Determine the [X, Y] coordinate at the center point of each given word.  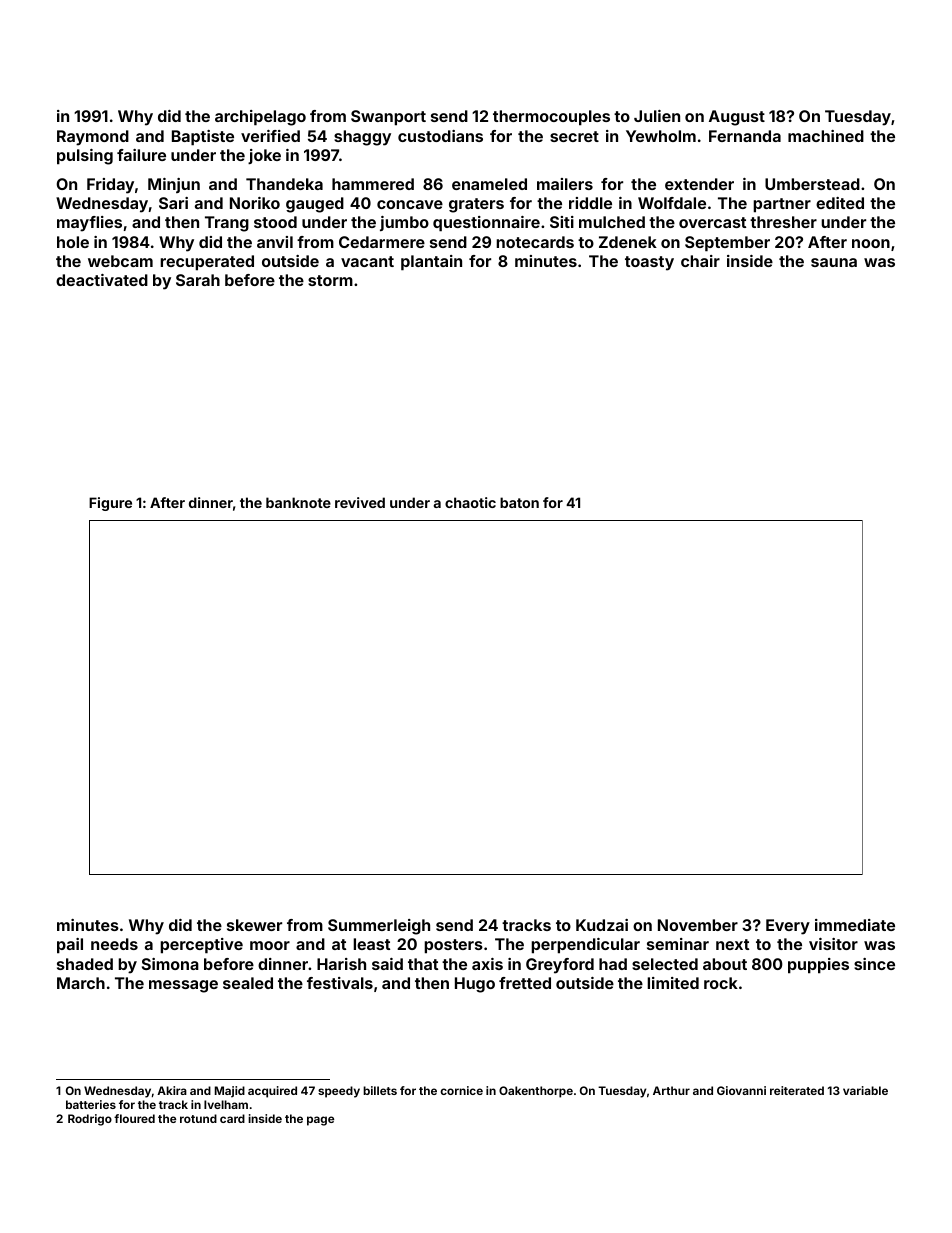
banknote [298, 502]
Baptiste [203, 138]
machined [826, 136]
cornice [461, 1090]
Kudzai [602, 925]
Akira [172, 1090]
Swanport [388, 118]
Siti [562, 222]
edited [840, 203]
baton [519, 502]
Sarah [198, 280]
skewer [254, 925]
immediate [855, 925]
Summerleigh [379, 927]
